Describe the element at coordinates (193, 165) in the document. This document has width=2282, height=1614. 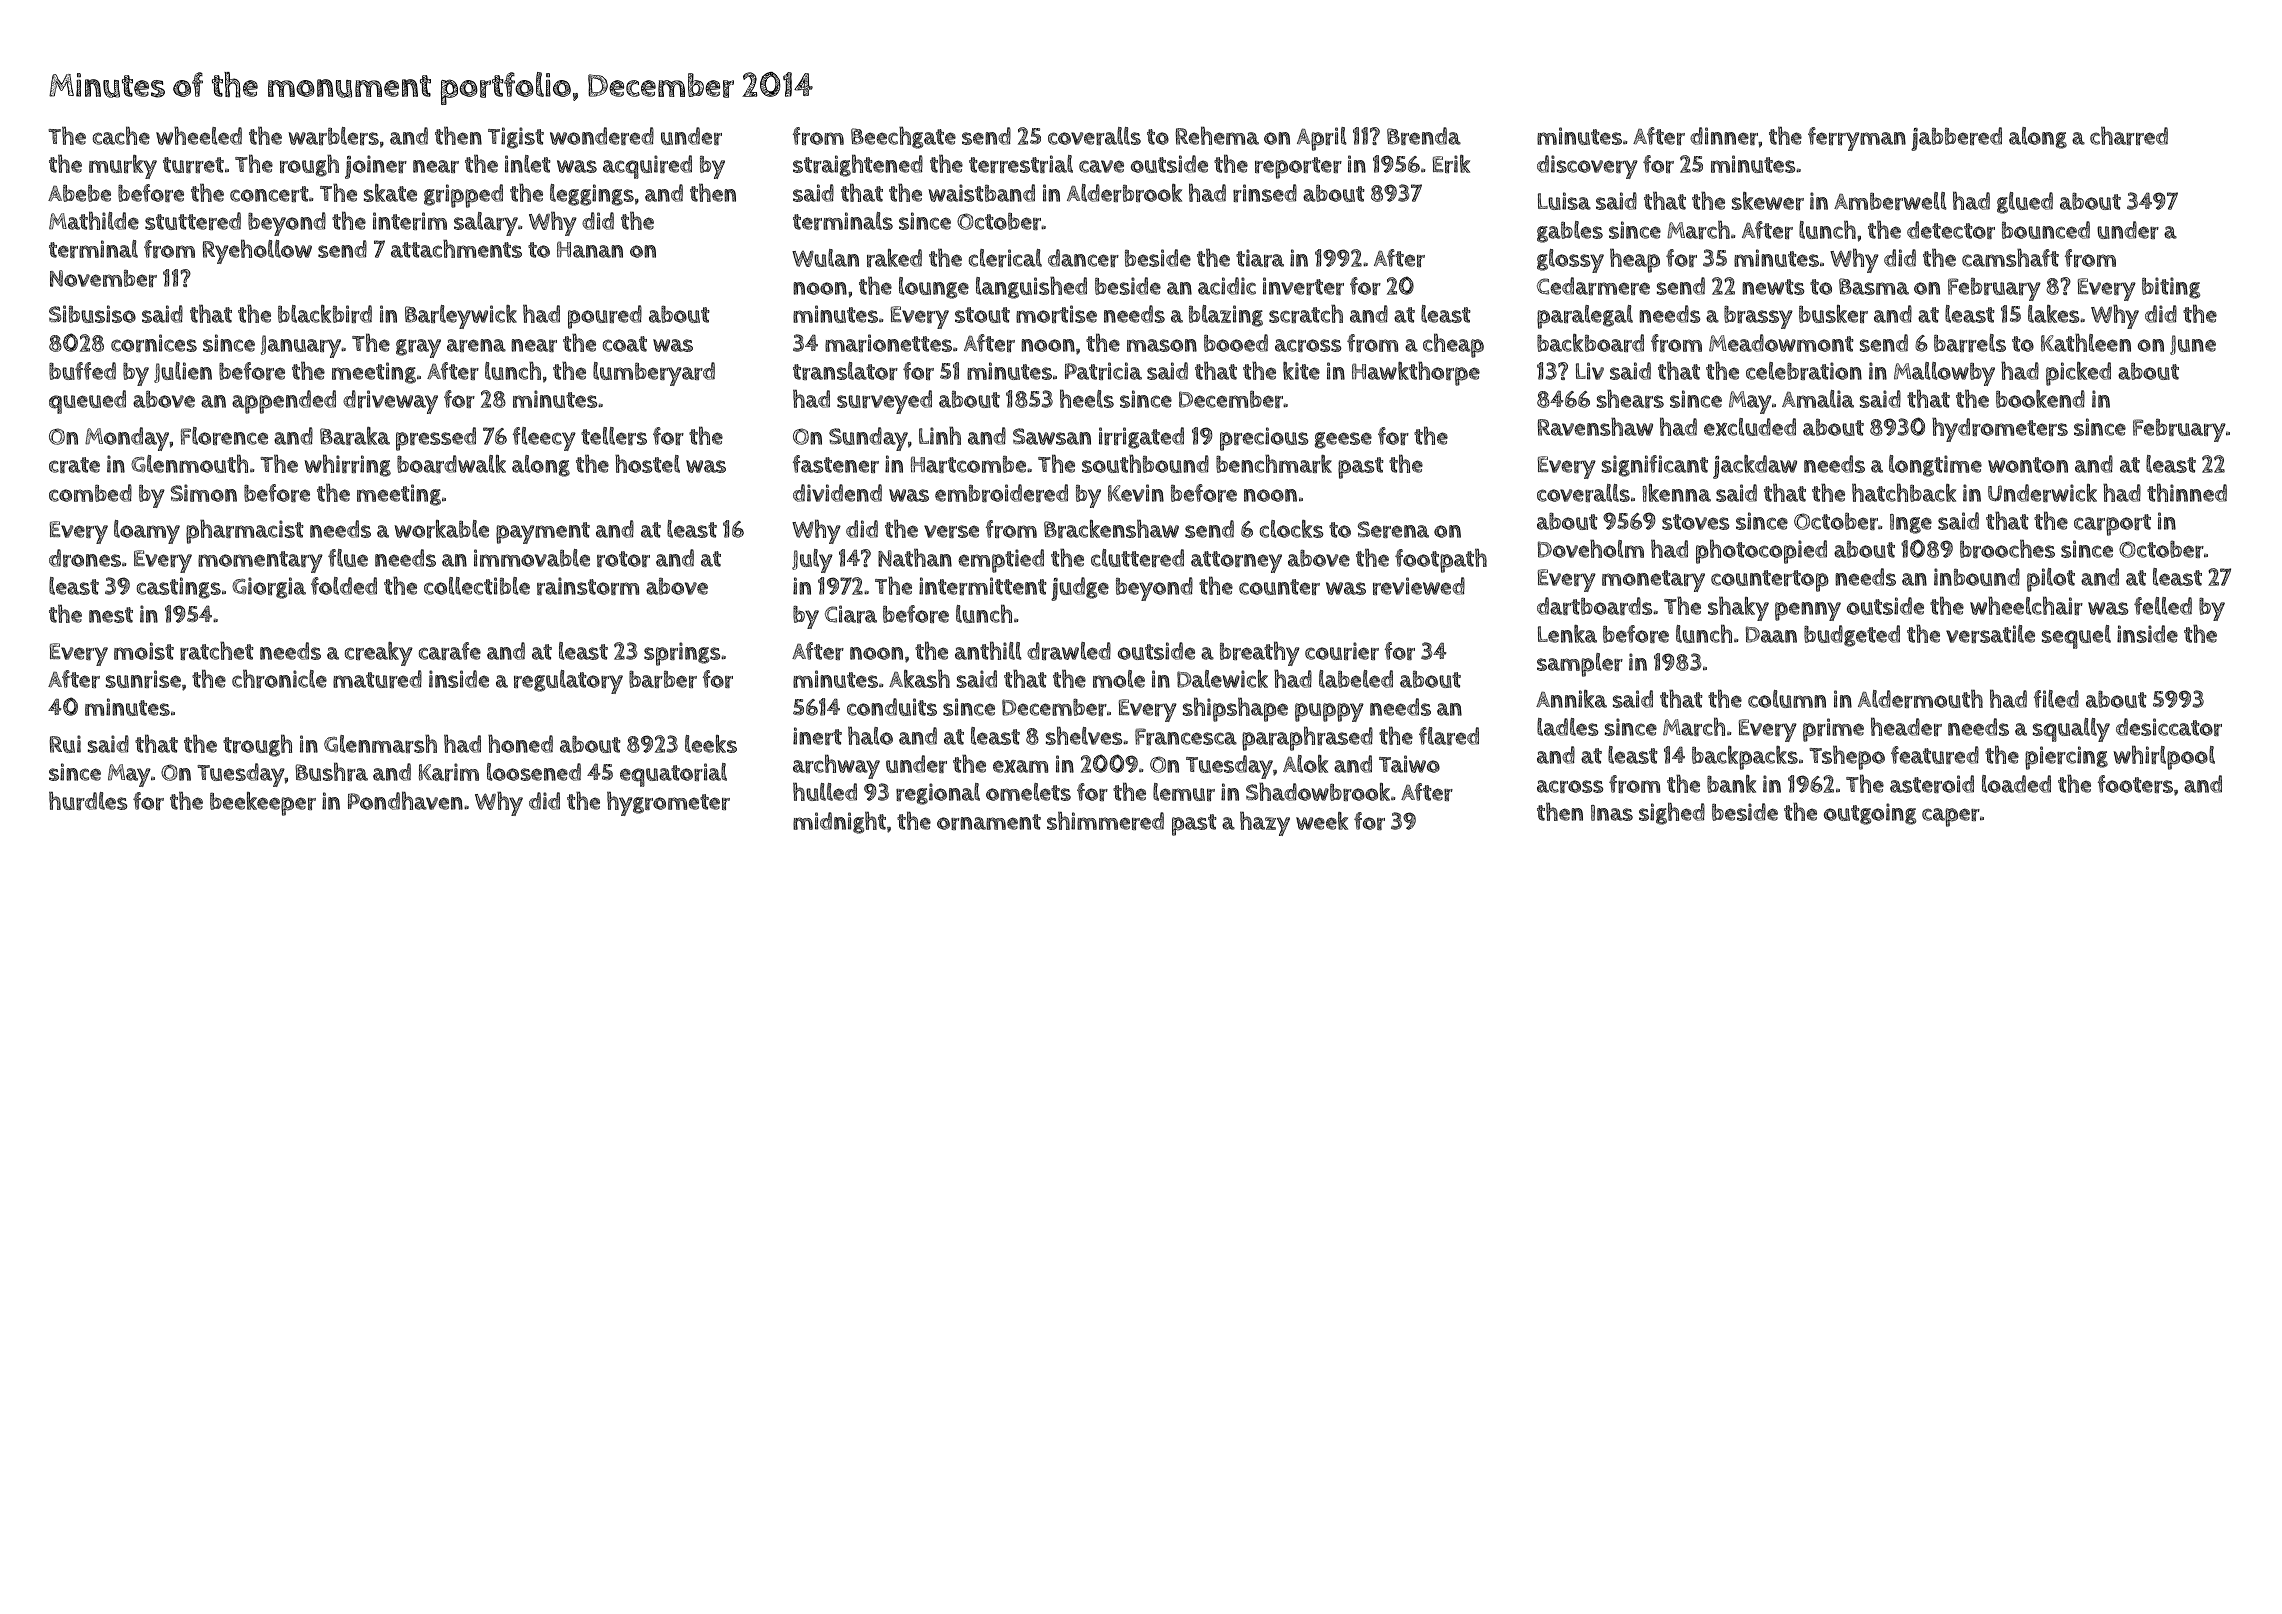
I see `turret` at that location.
